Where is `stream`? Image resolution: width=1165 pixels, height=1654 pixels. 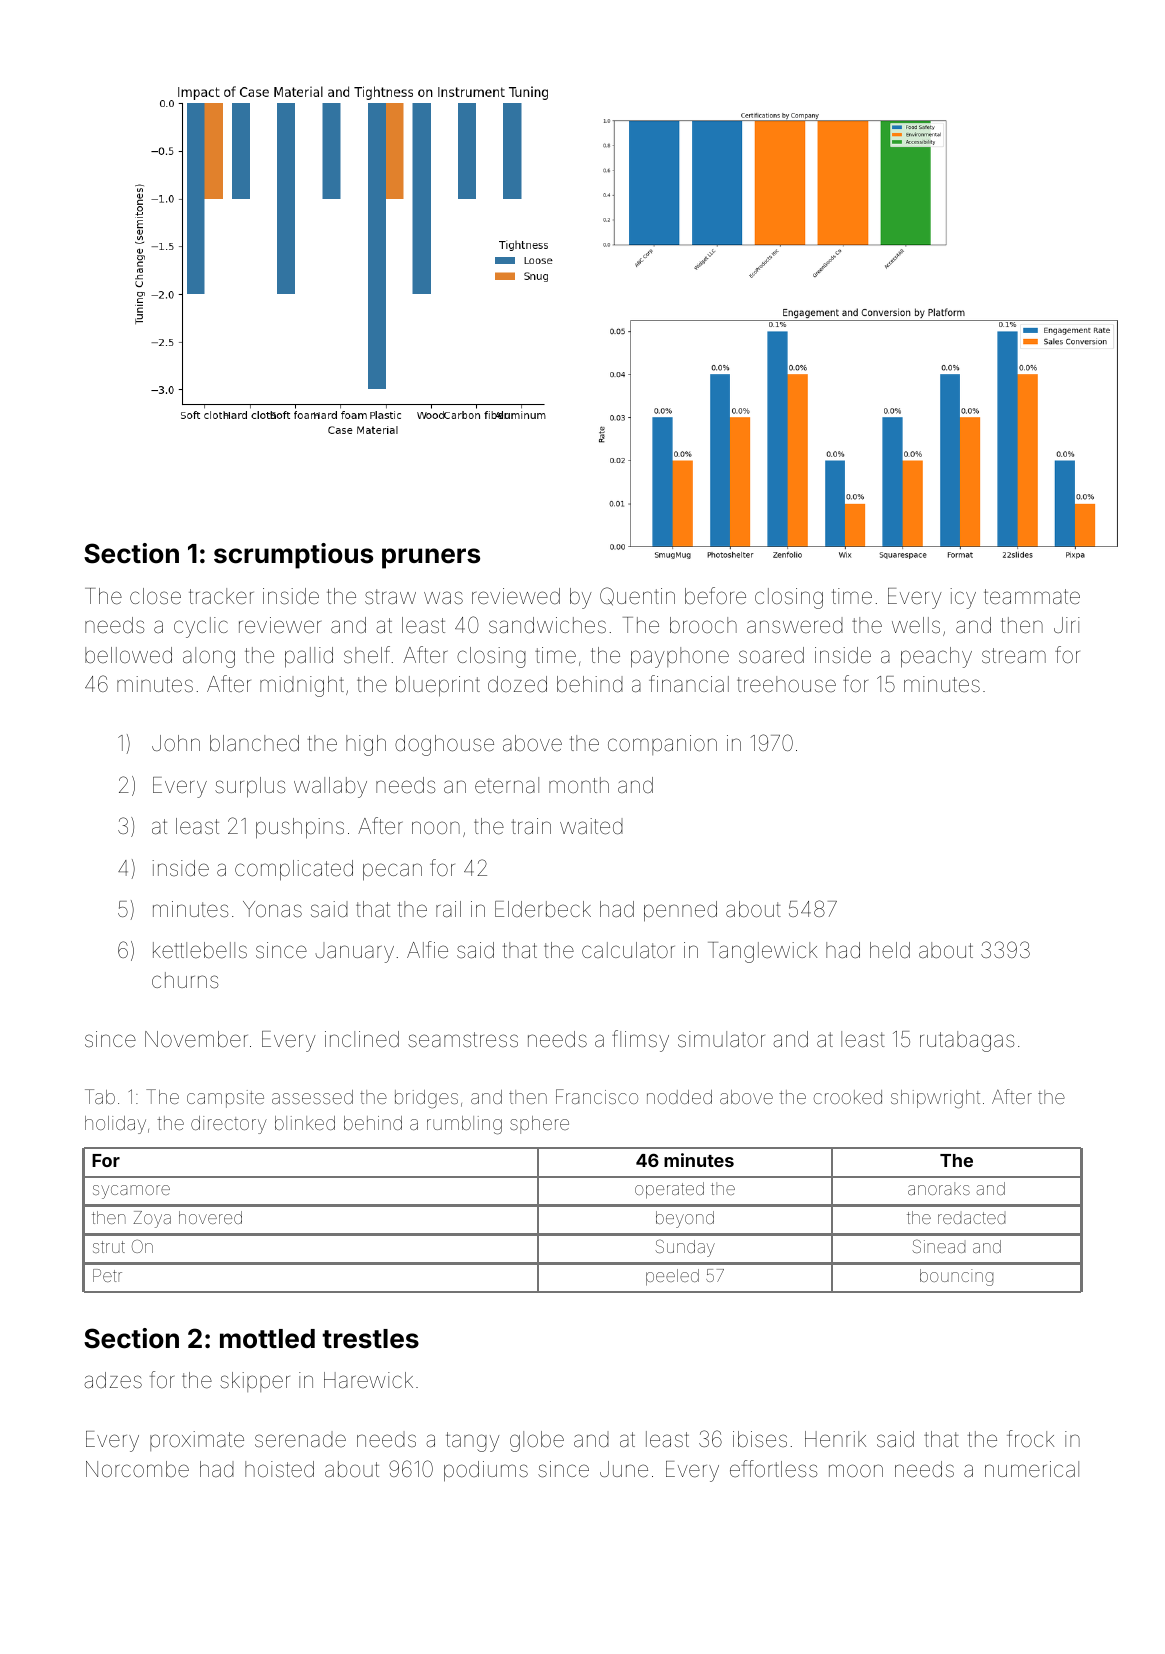
stream is located at coordinates (1014, 656).
